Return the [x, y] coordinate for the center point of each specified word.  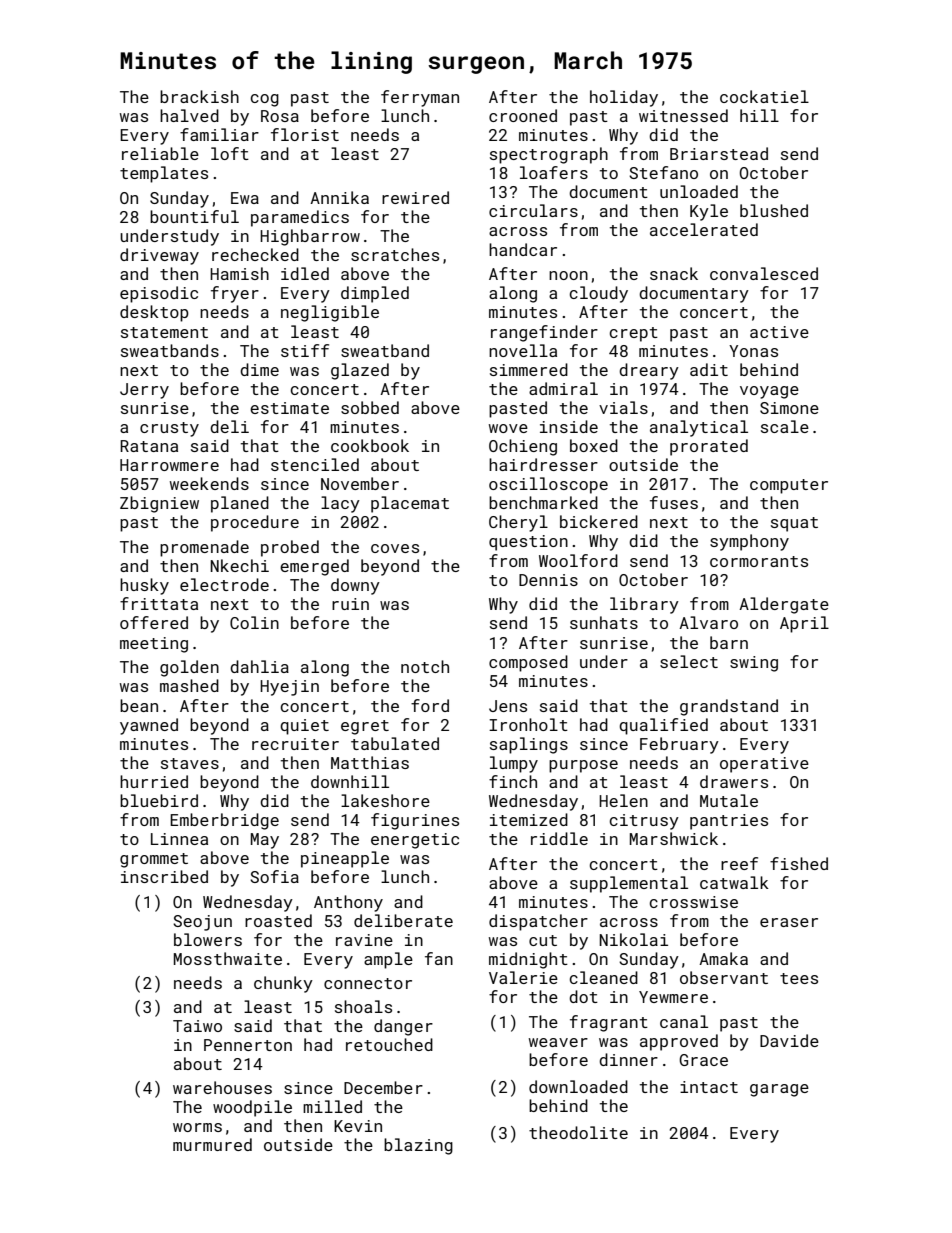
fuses [674, 502]
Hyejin [289, 688]
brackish [199, 96]
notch [425, 666]
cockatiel [764, 96]
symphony [749, 542]
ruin [350, 604]
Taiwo [197, 1026]
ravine [364, 940]
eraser [789, 922]
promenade [204, 548]
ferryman [420, 98]
